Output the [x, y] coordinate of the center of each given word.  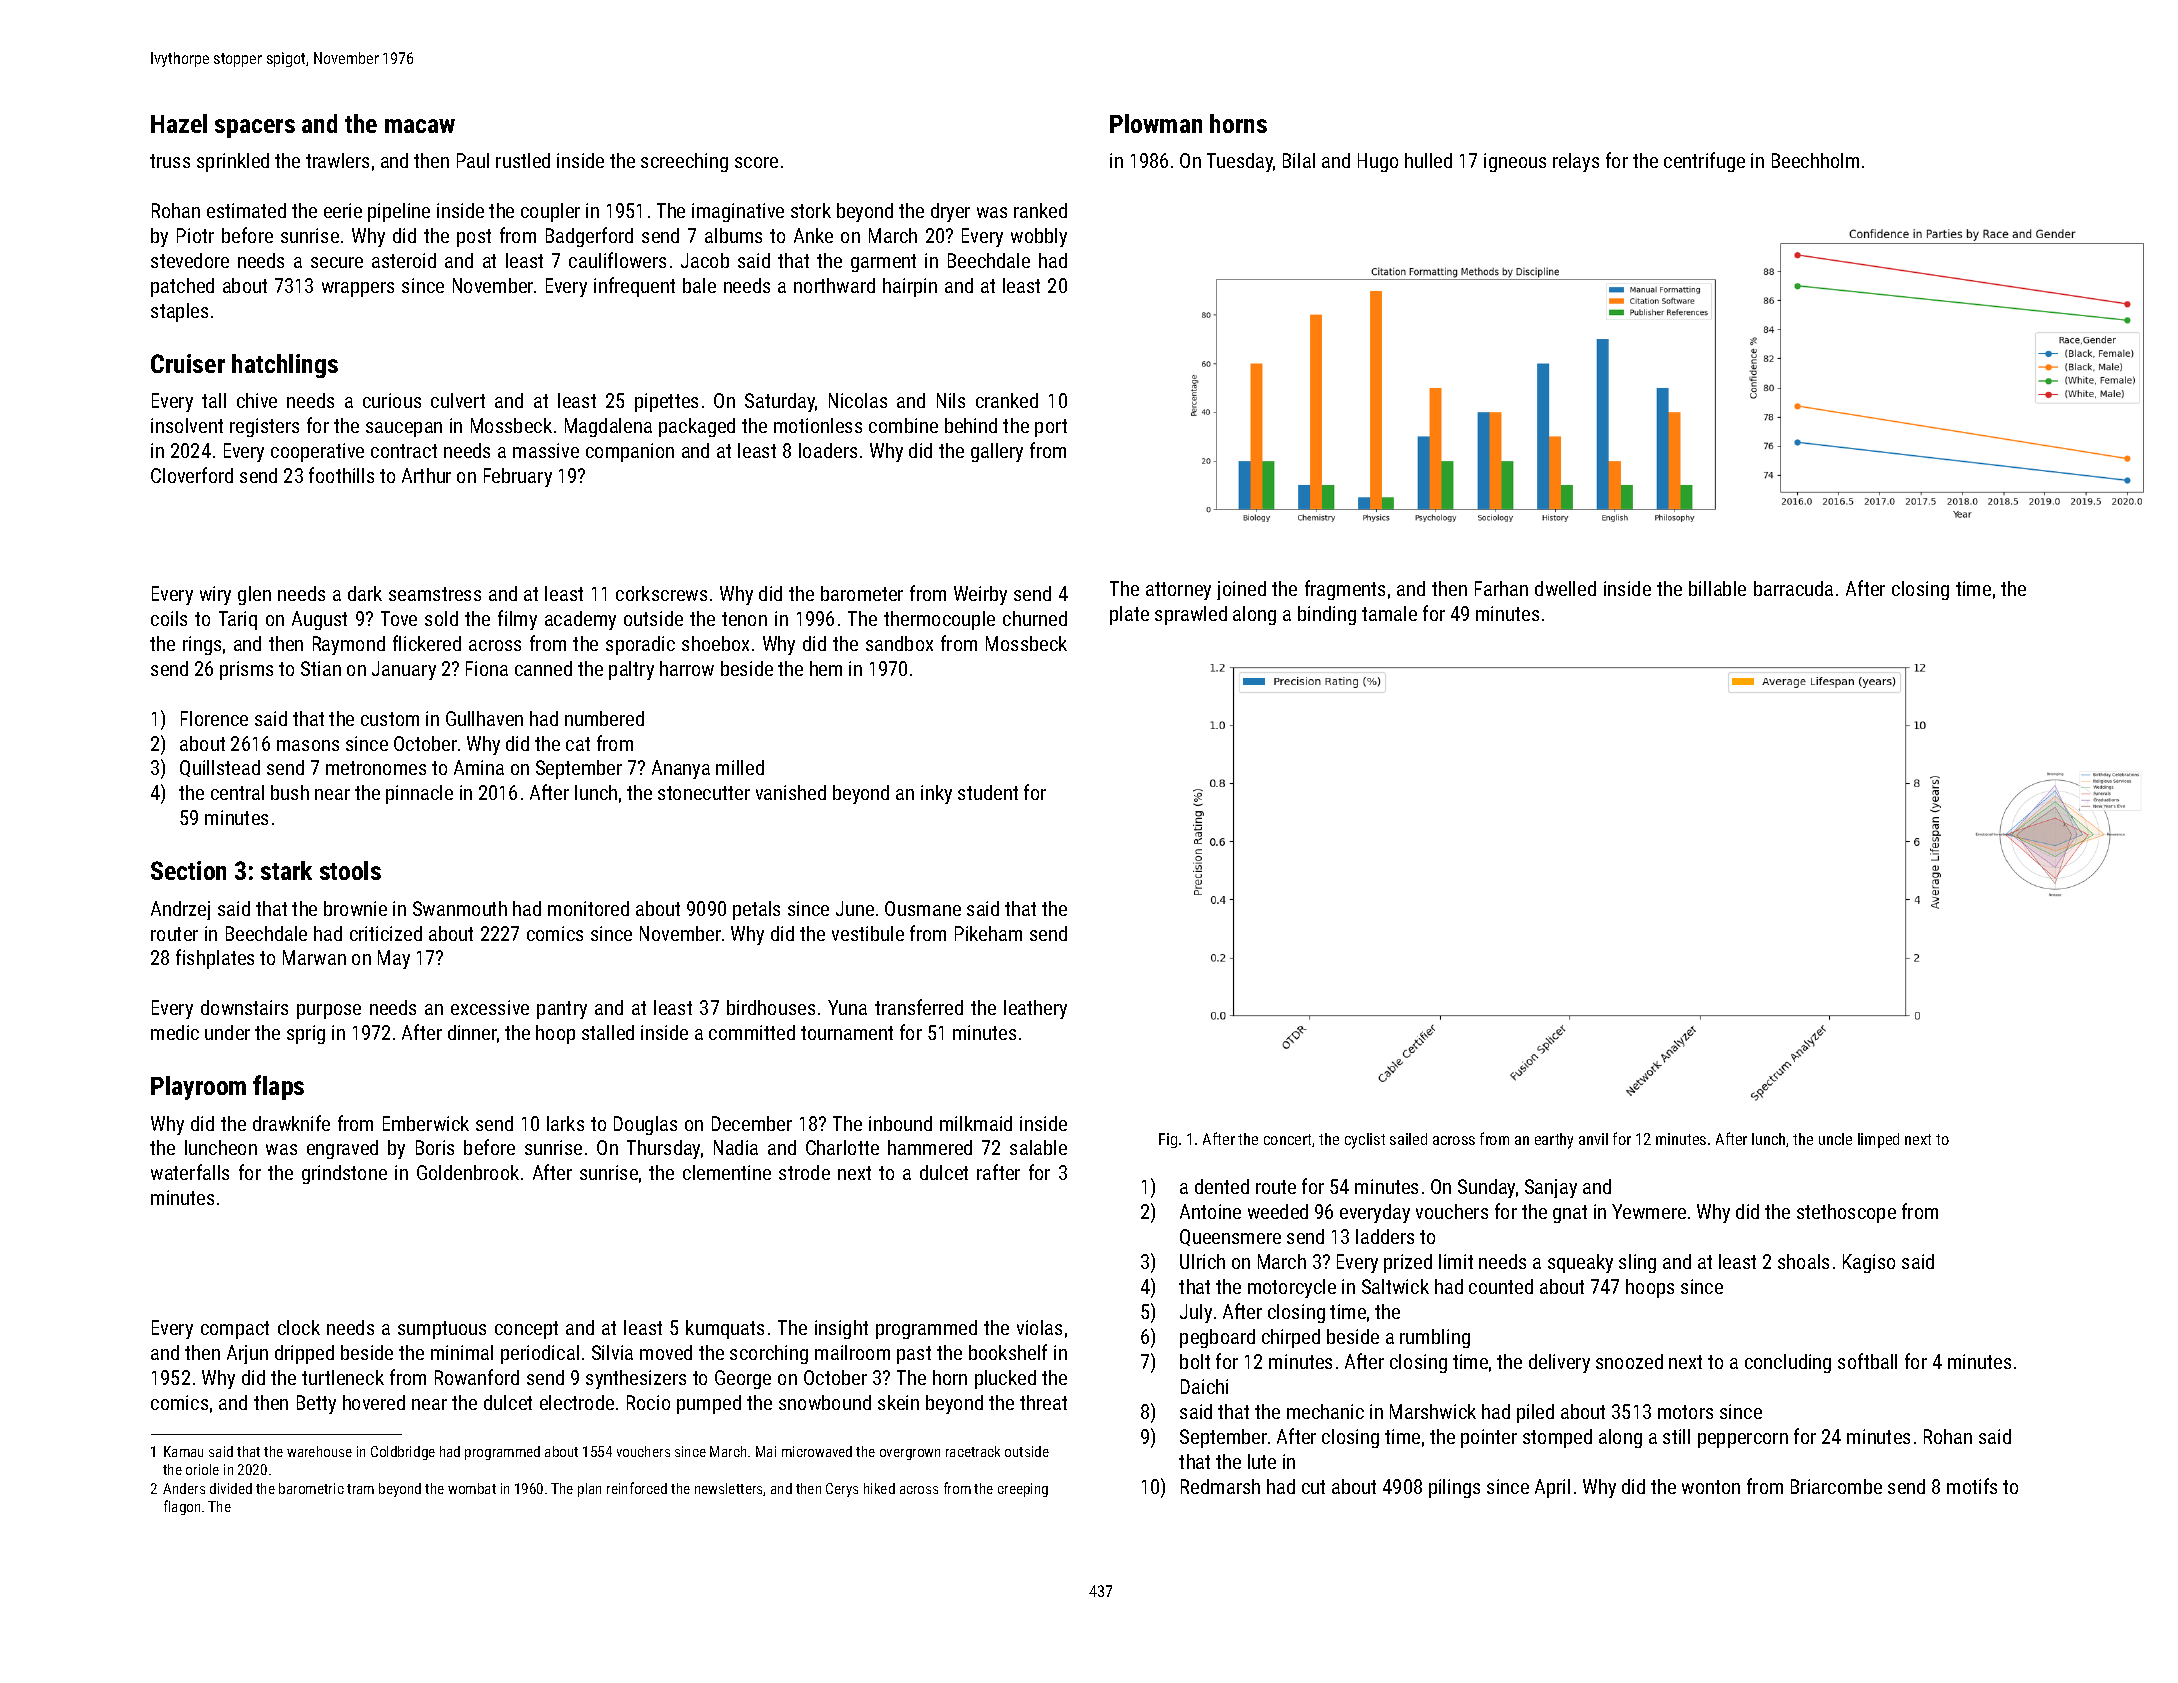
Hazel [179, 123]
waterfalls [190, 1172]
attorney [1178, 591]
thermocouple [939, 620]
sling [1637, 1263]
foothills [341, 475]
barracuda [1793, 588]
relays [1576, 162]
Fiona [487, 668]
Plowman [1156, 123]
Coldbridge [403, 1453]
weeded [1278, 1211]
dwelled [1565, 588]
